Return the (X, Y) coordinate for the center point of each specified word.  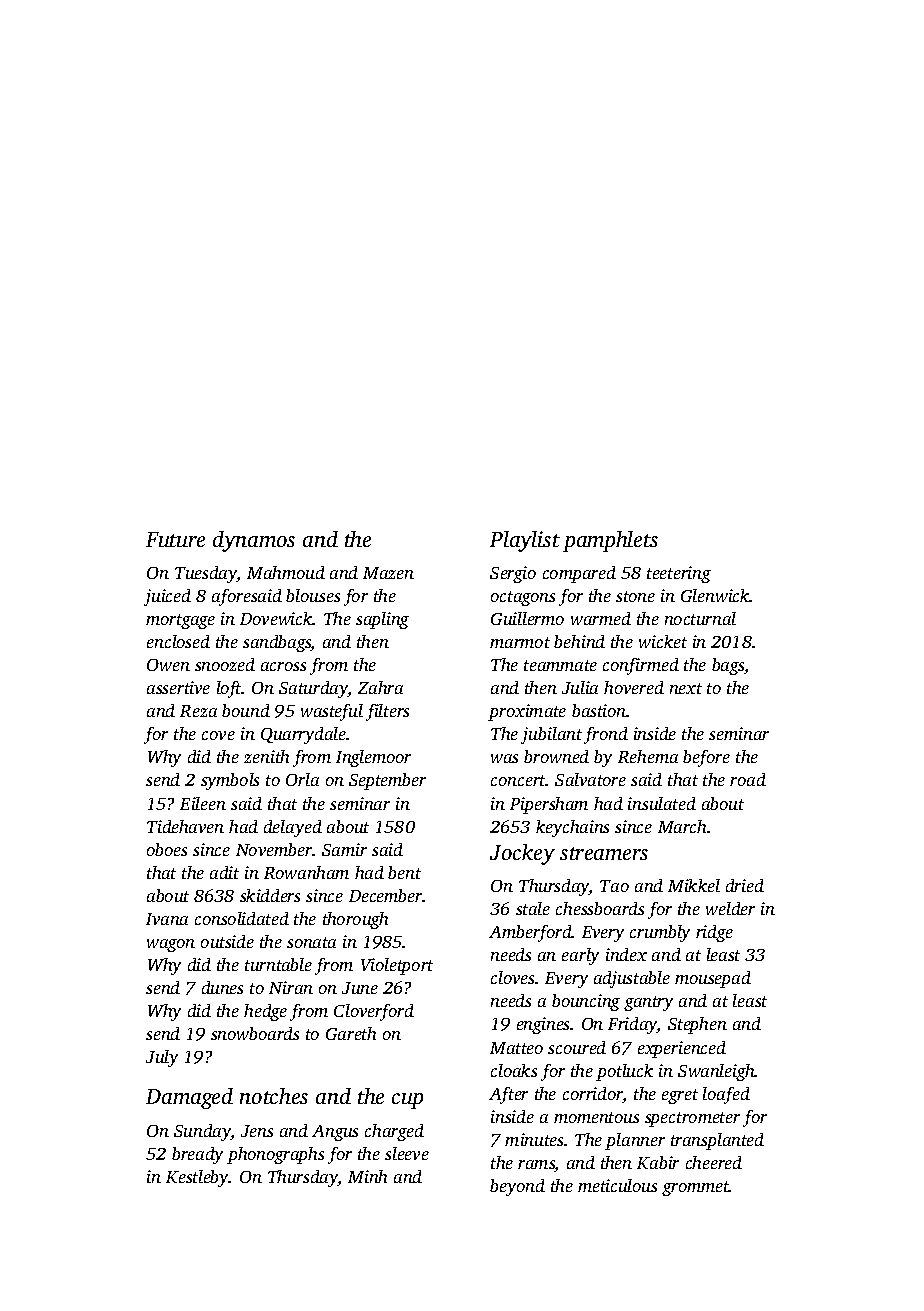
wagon (171, 945)
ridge (714, 933)
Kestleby (197, 1178)
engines (544, 1025)
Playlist (525, 541)
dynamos (254, 541)
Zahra (380, 687)
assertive (178, 687)
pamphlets (610, 541)
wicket (663, 641)
